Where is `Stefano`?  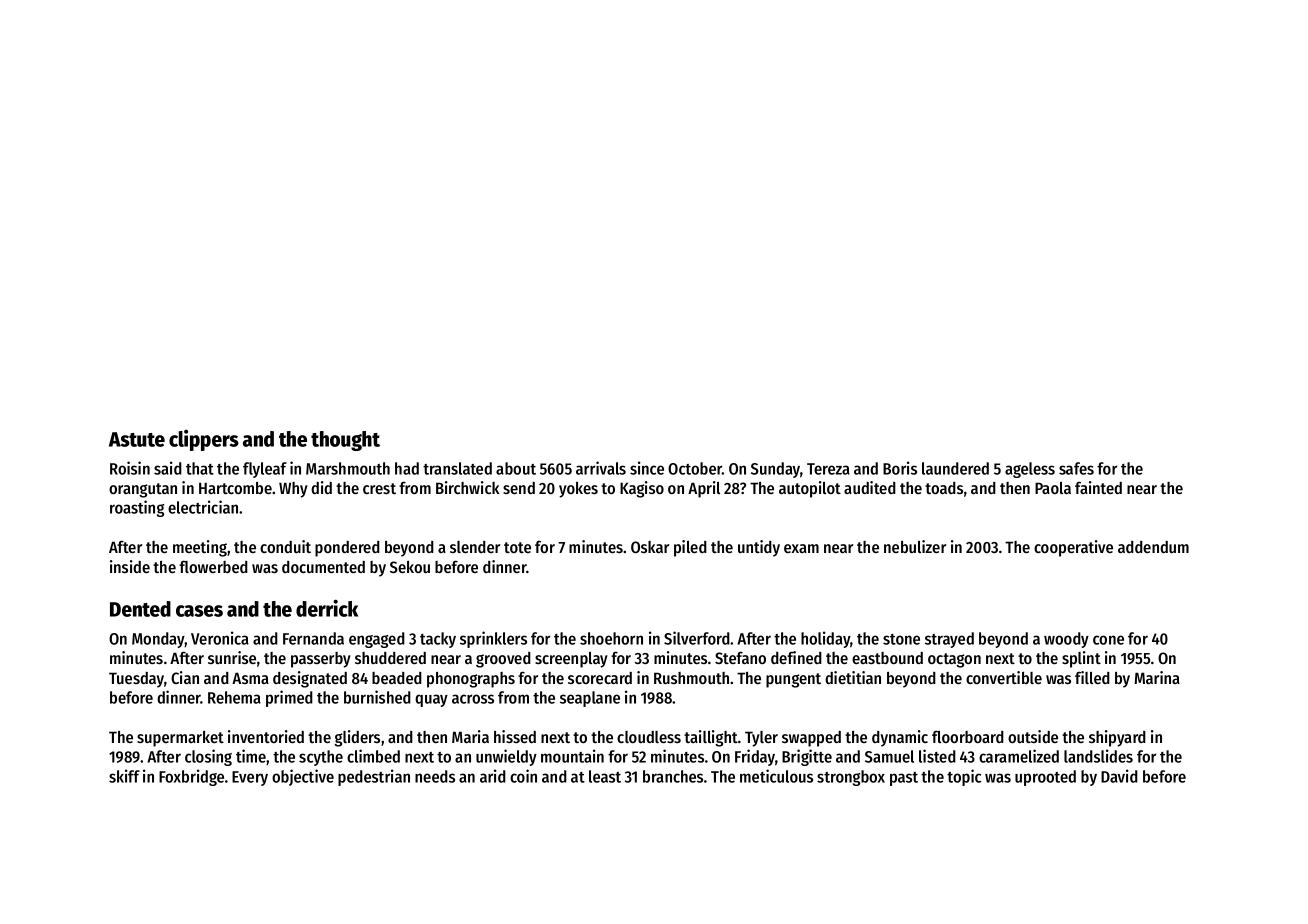 Stefano is located at coordinates (740, 657).
